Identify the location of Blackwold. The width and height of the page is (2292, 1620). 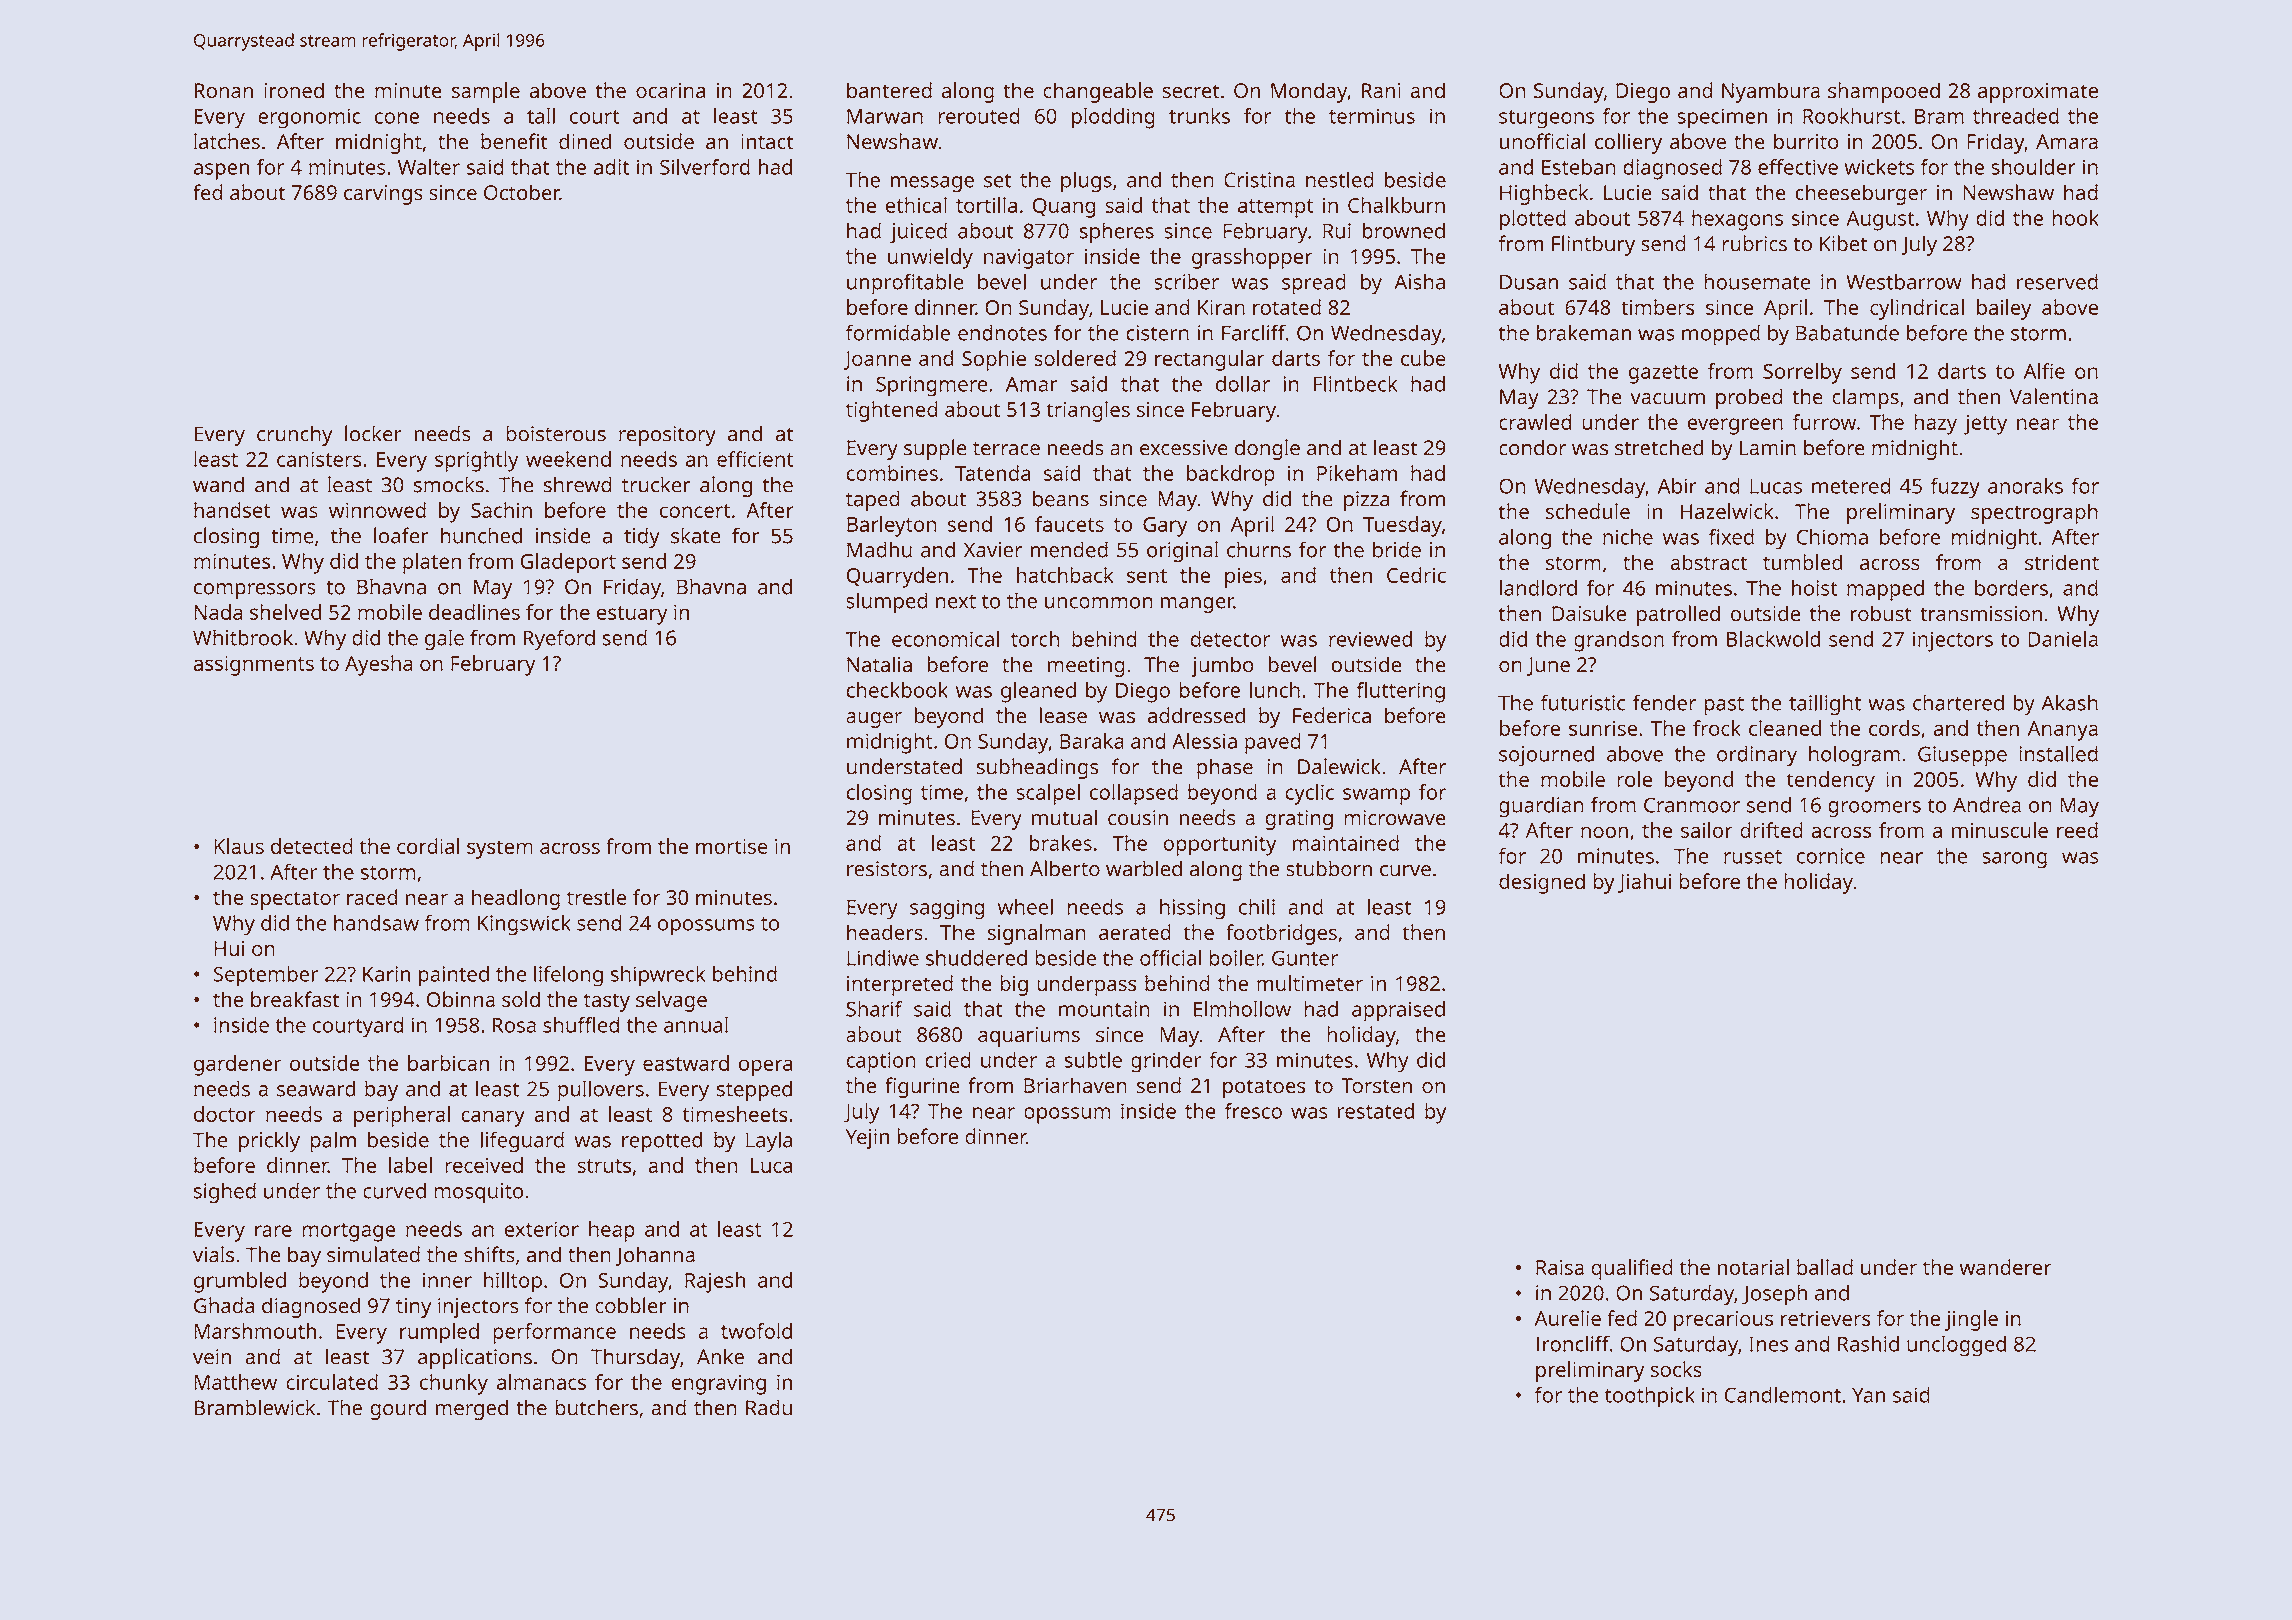
(1773, 639).
